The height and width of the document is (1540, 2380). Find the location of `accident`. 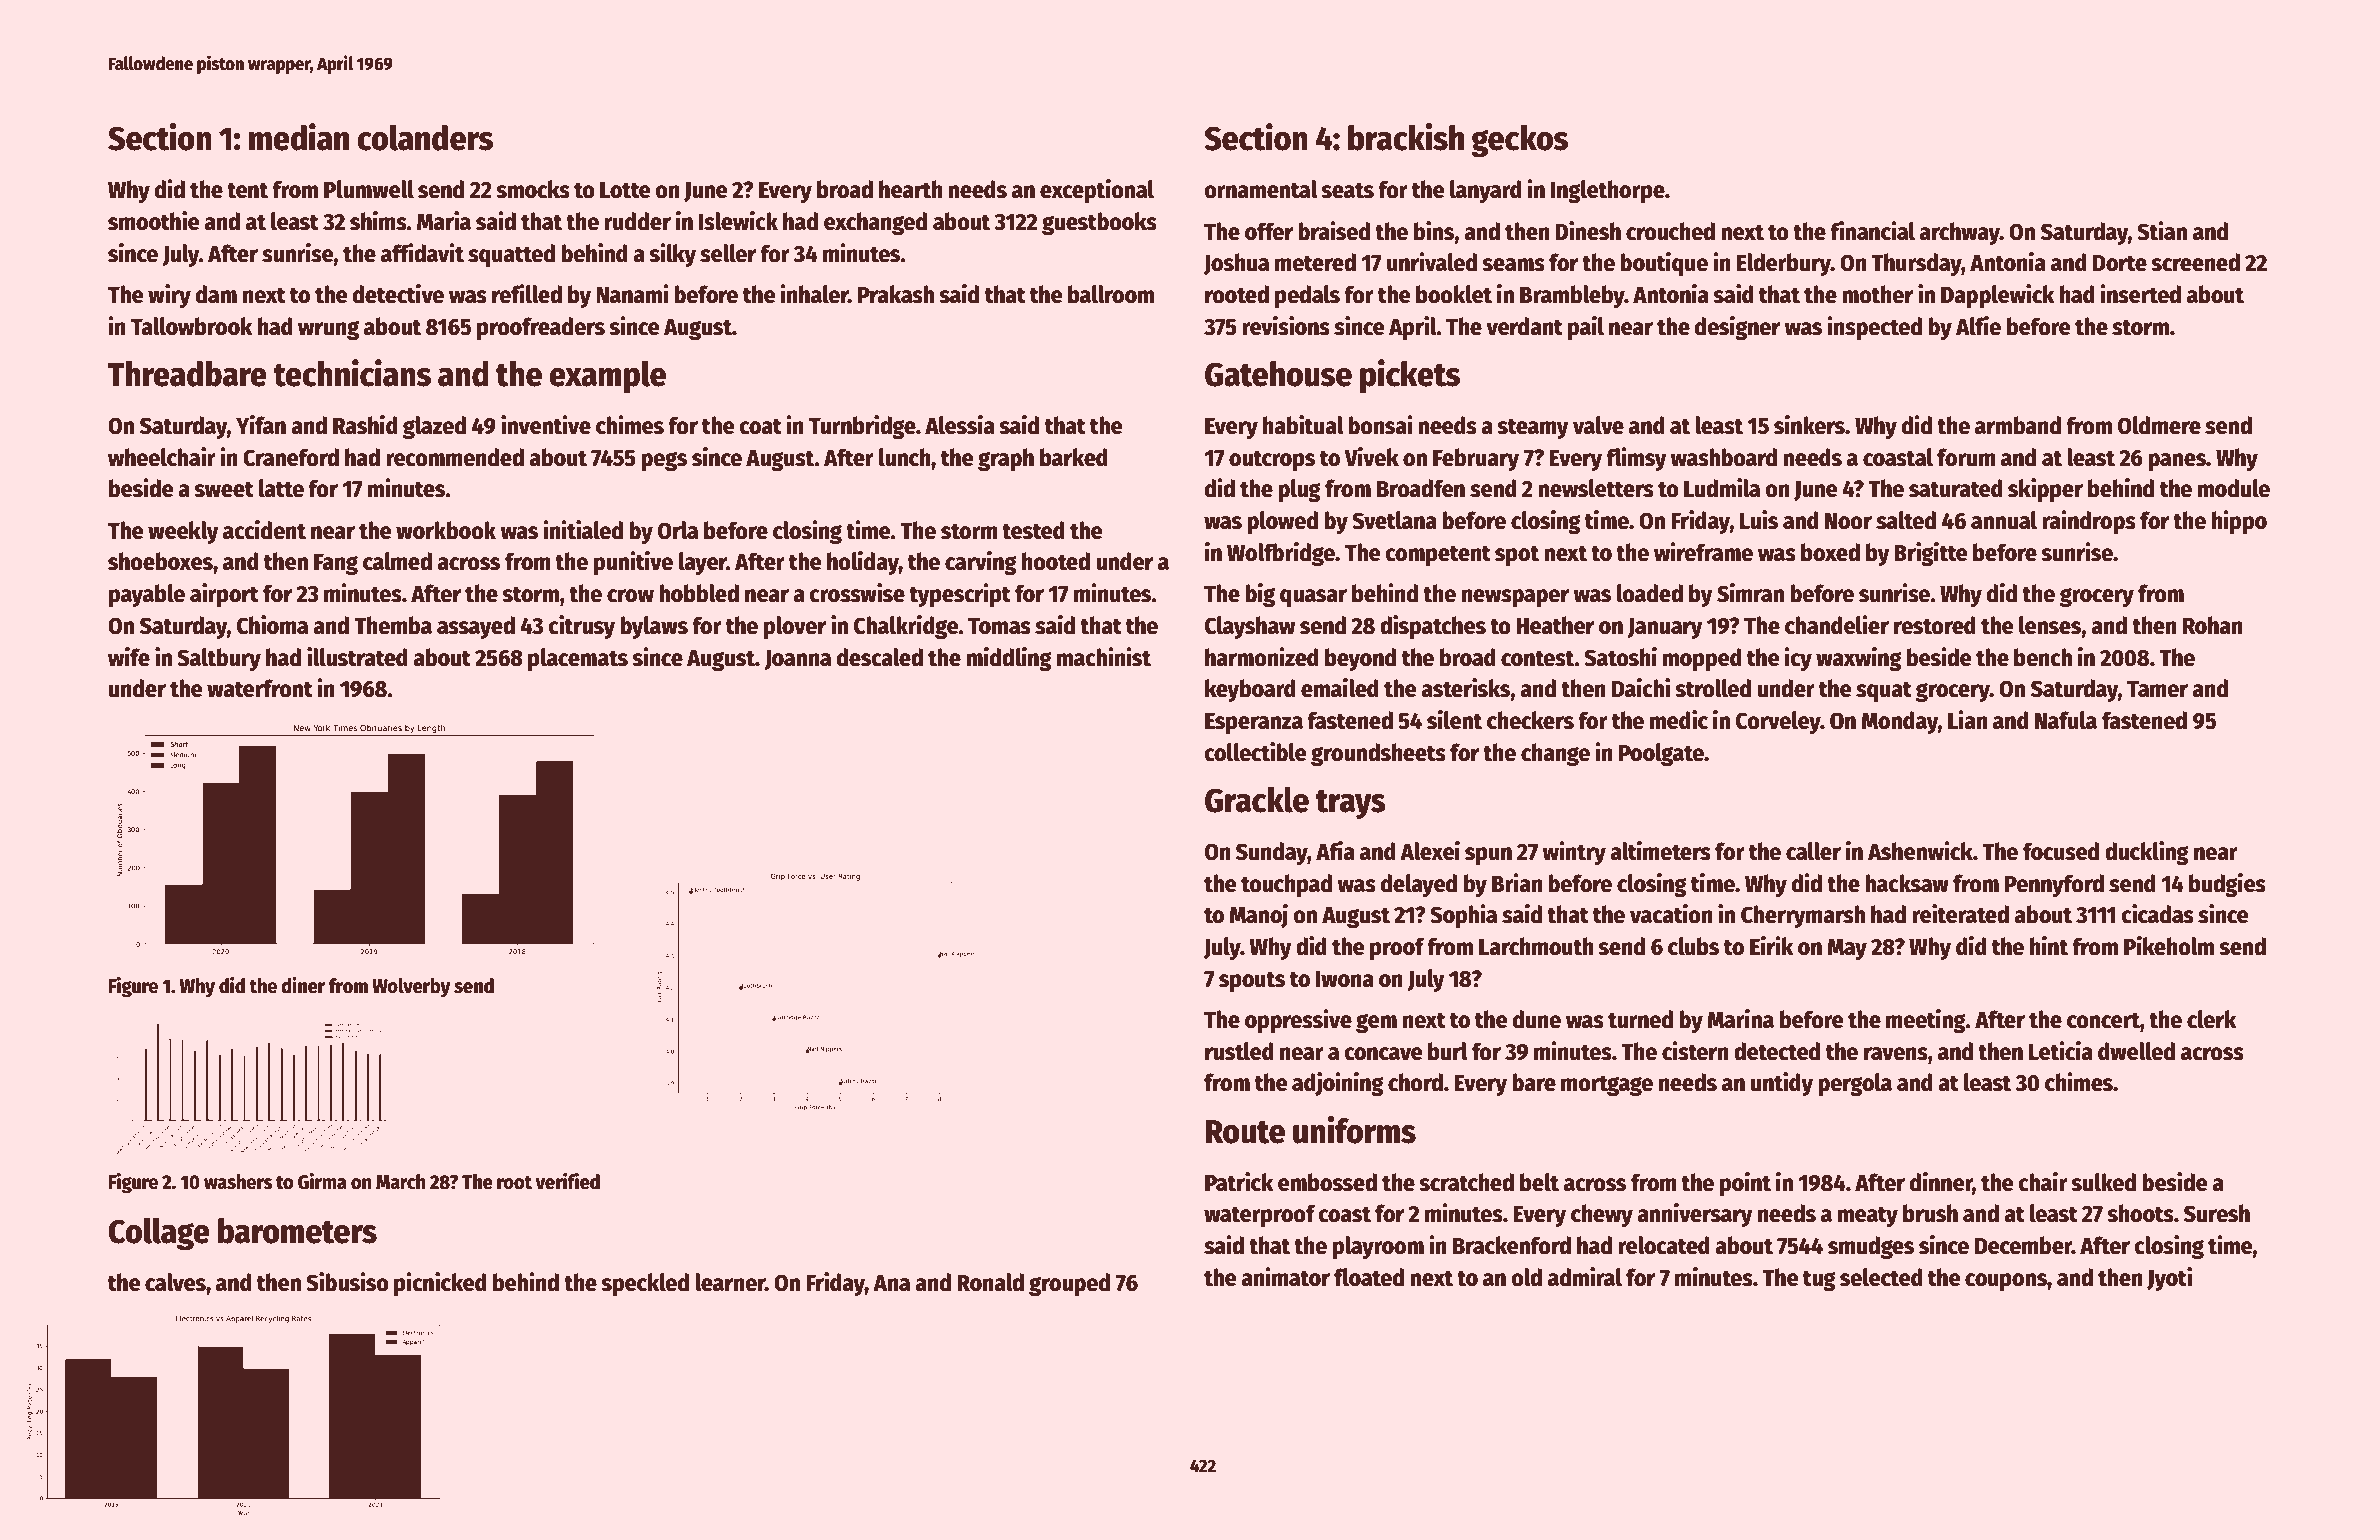

accident is located at coordinates (264, 530).
